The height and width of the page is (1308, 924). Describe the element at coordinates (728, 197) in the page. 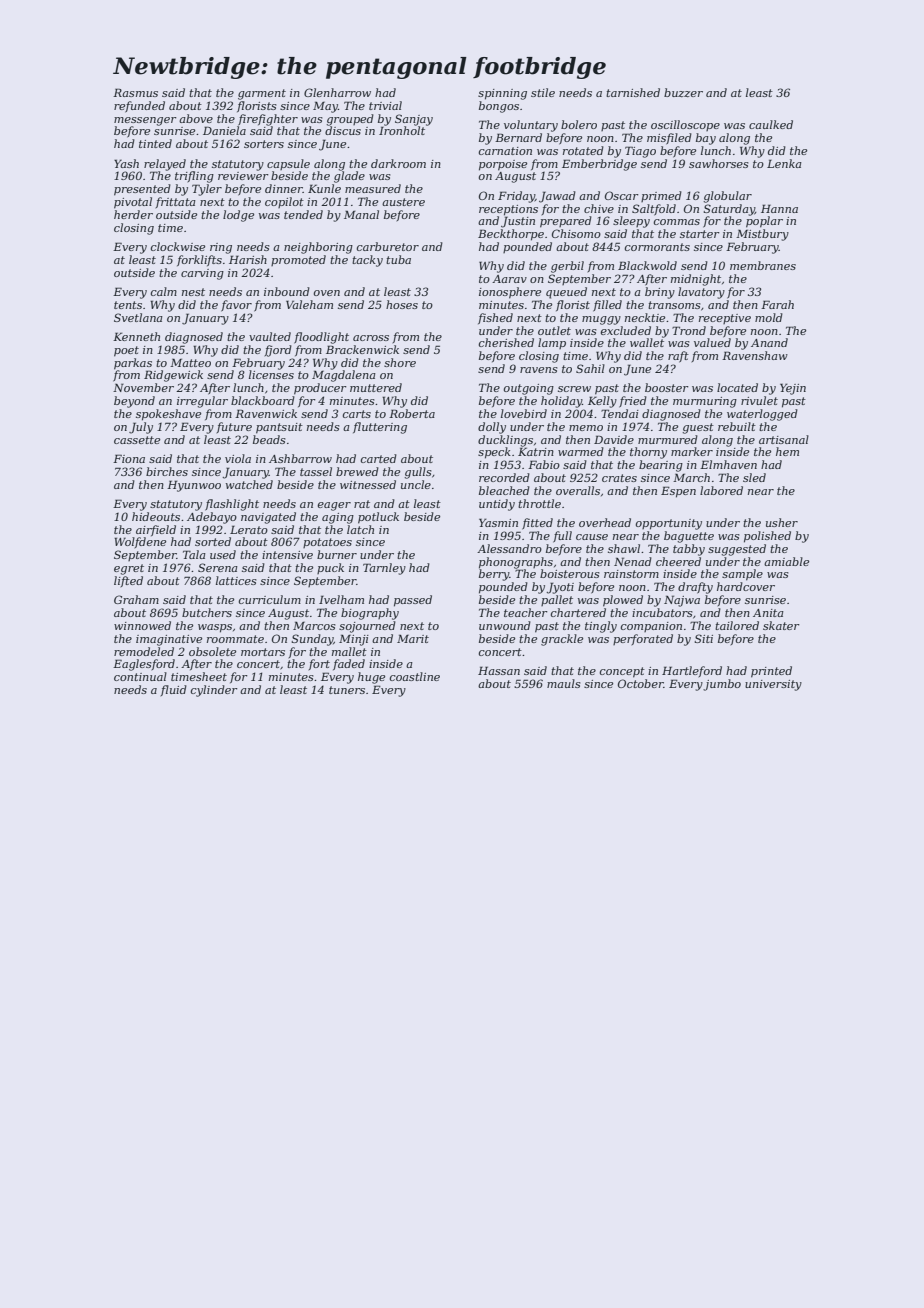

I see `globular` at that location.
